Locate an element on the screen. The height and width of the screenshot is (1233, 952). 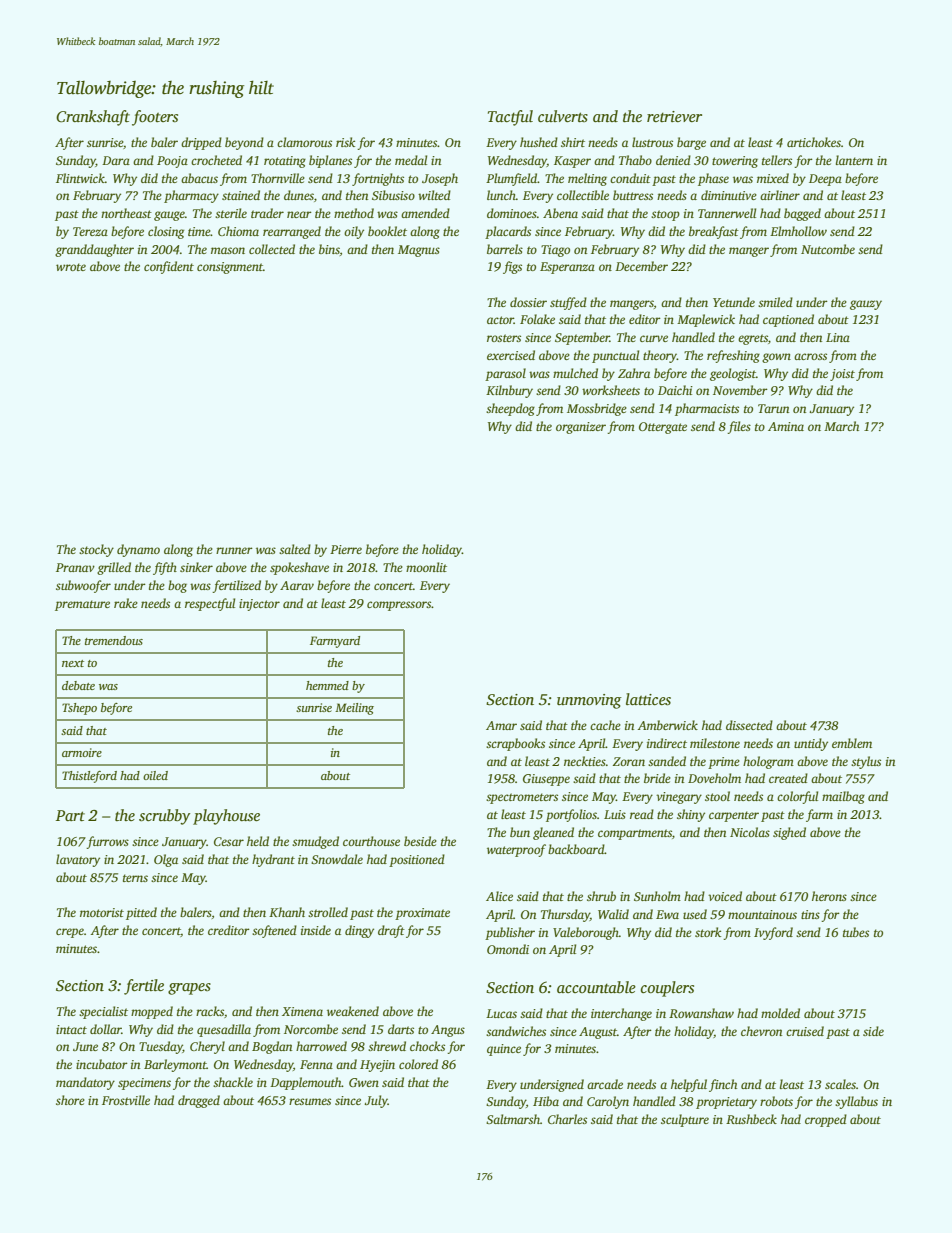
sheepdog is located at coordinates (510, 409).
